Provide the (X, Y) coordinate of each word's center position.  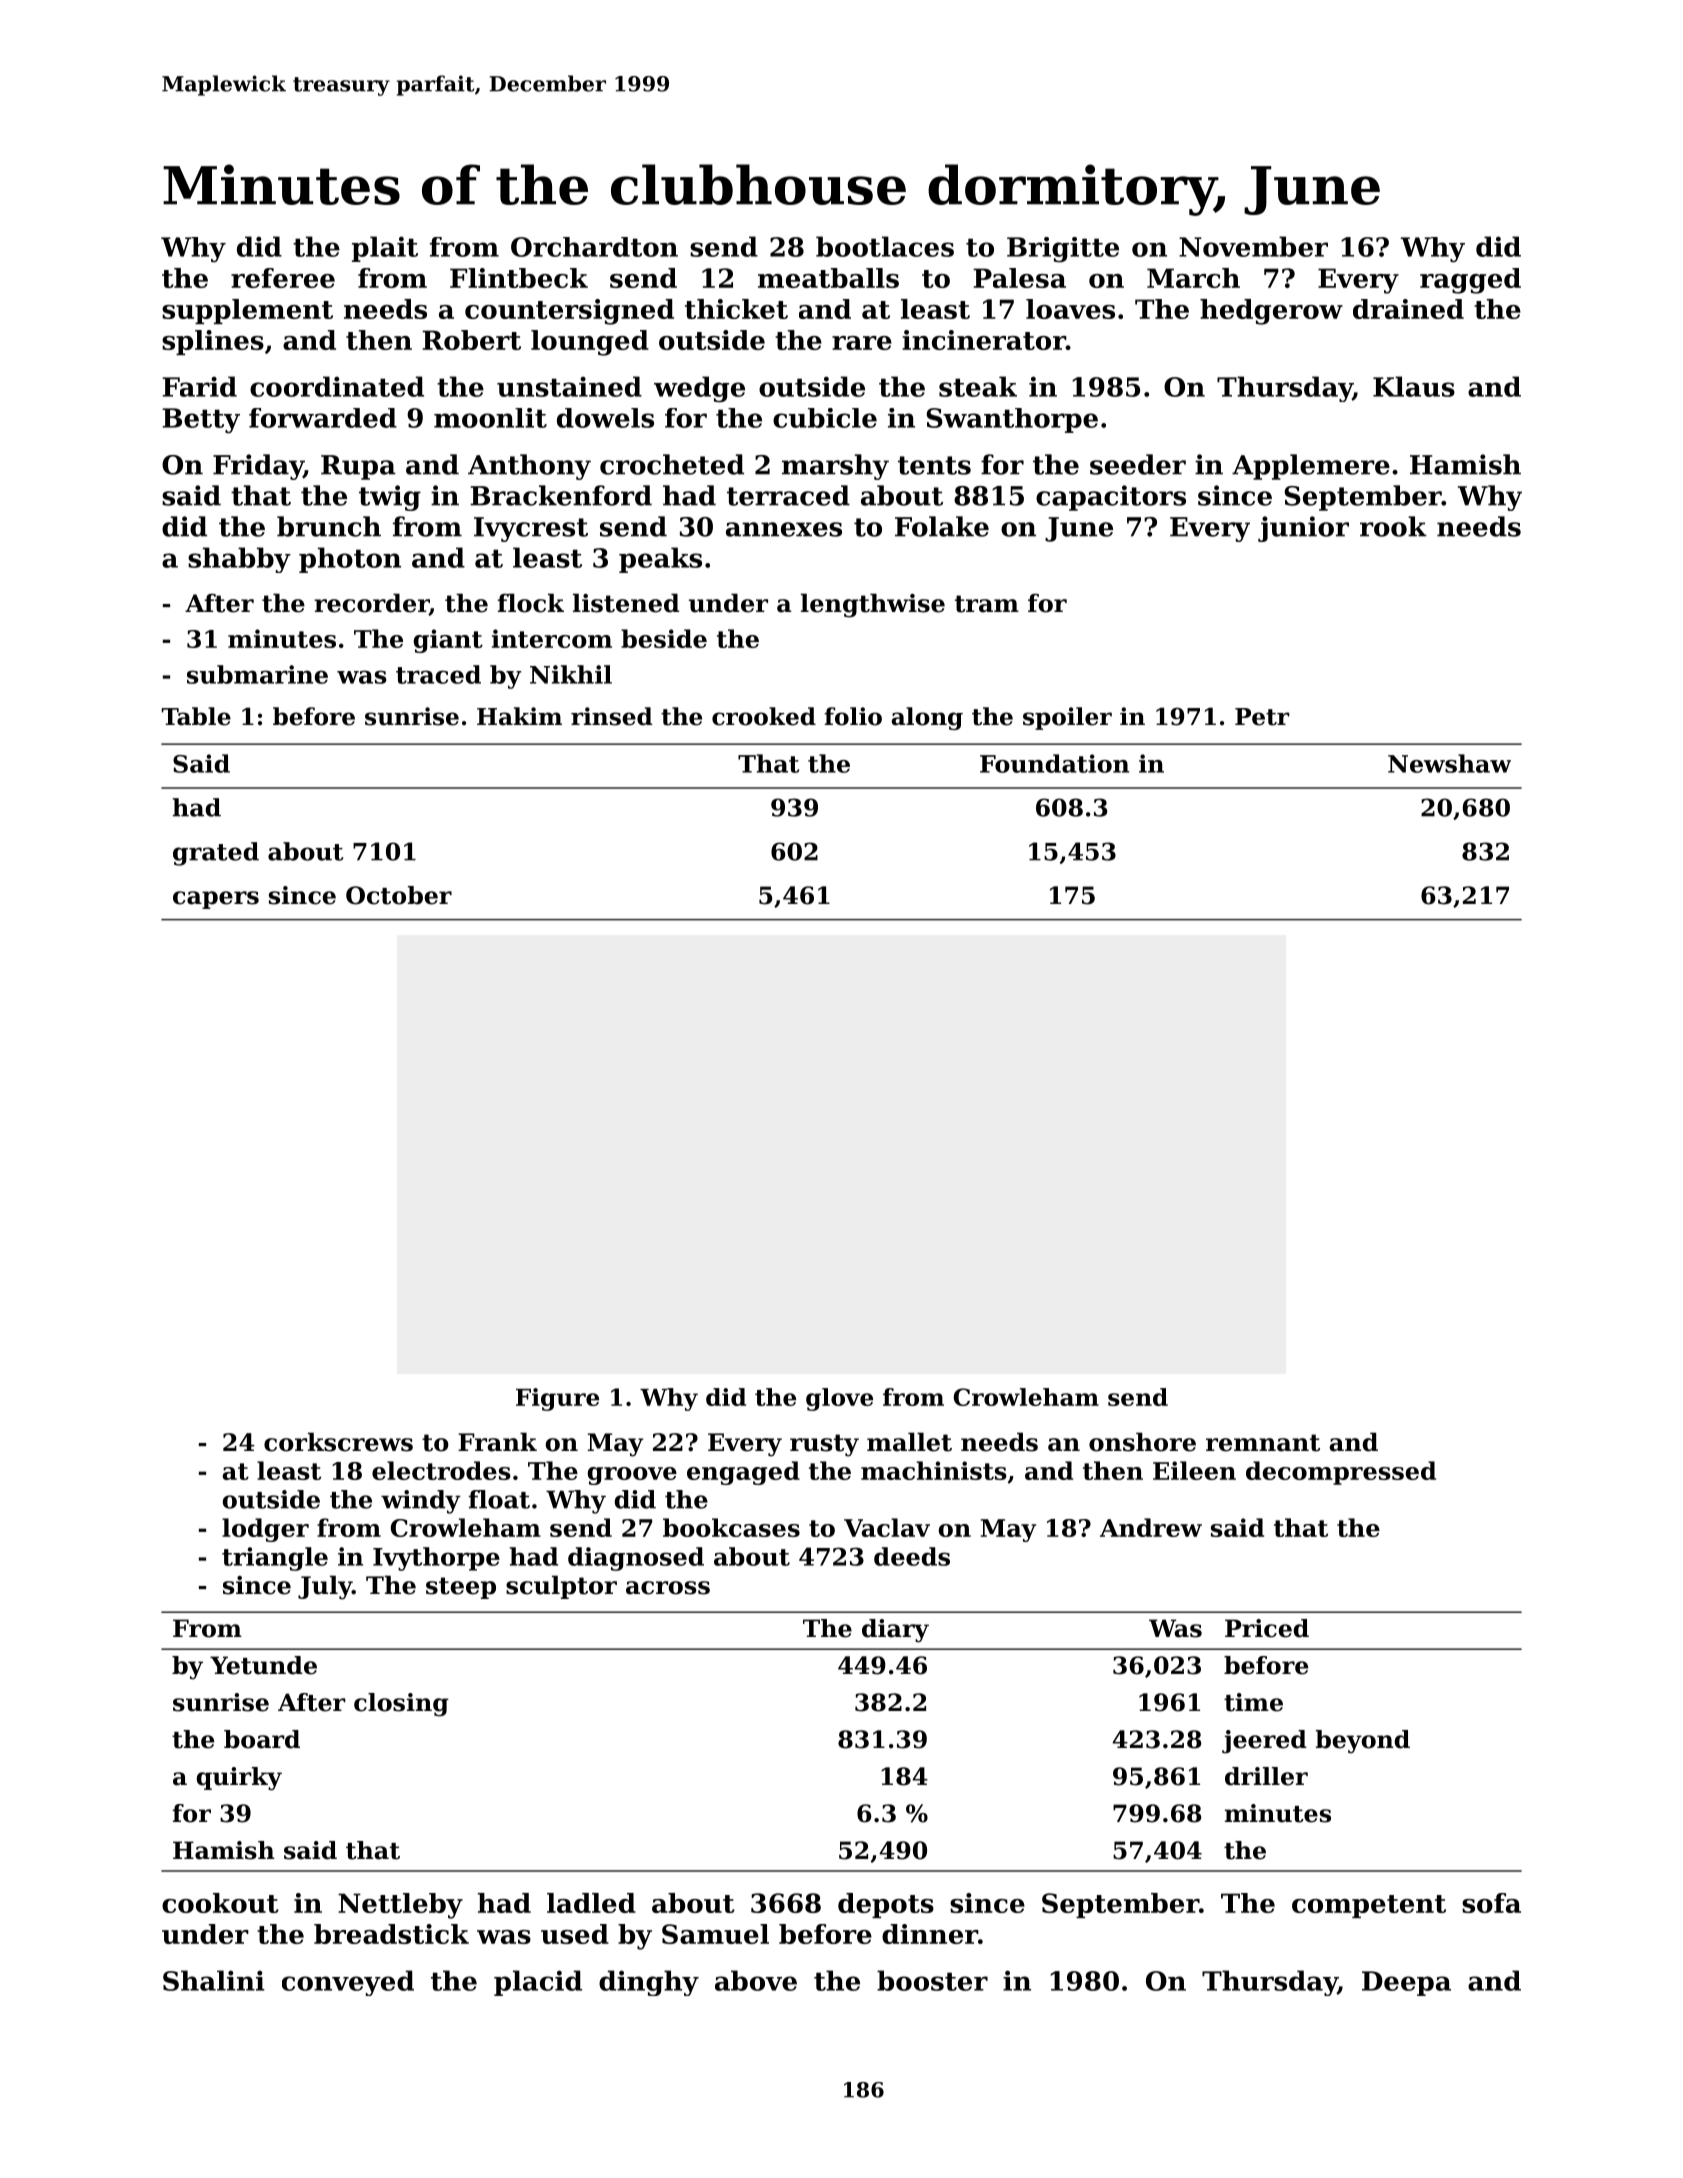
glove (839, 1399)
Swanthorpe (1012, 420)
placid (538, 1983)
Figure (557, 1399)
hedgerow (1271, 312)
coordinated (337, 386)
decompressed (1341, 1473)
